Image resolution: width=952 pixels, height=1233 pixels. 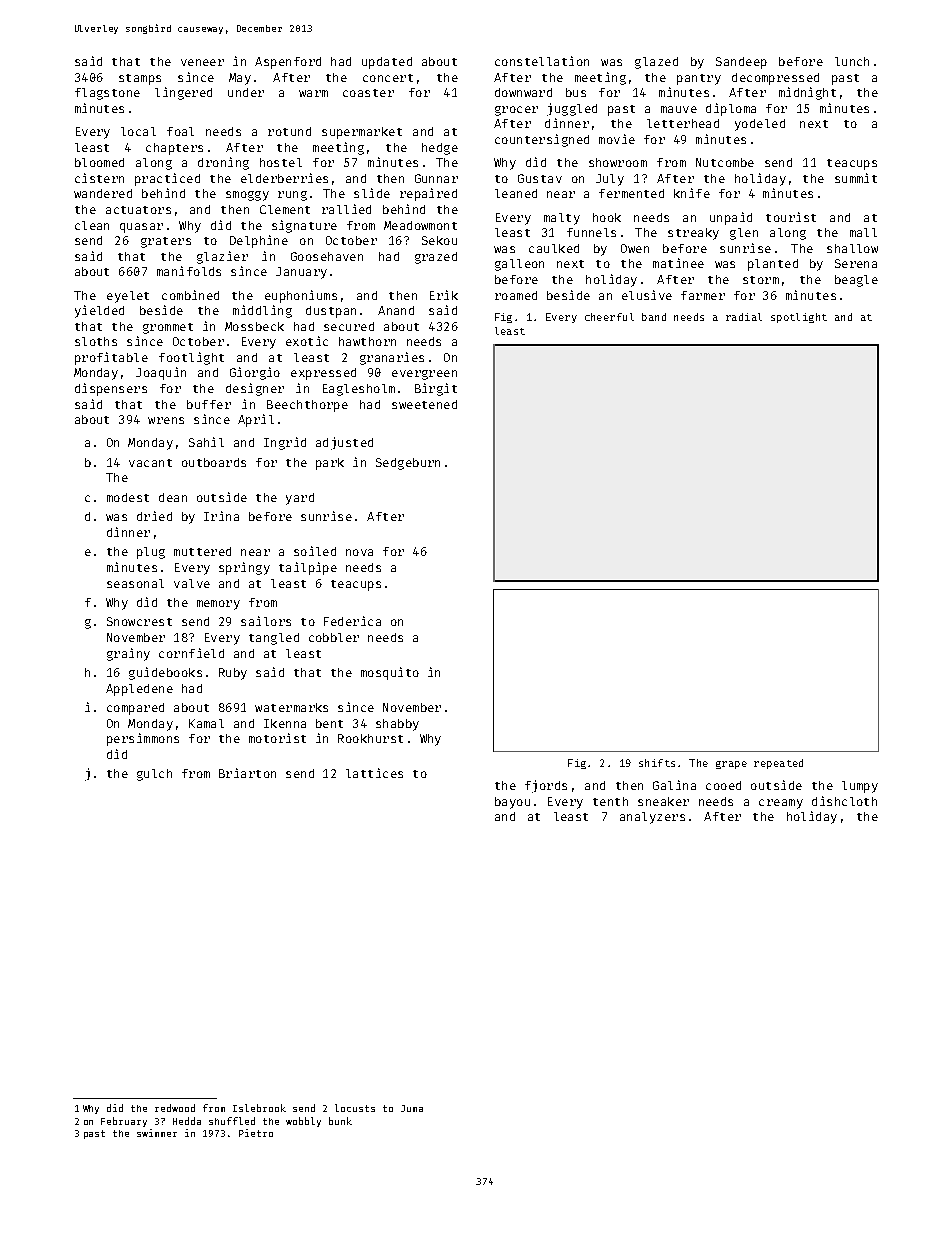 I want to click on bayou, so click(x=512, y=803).
